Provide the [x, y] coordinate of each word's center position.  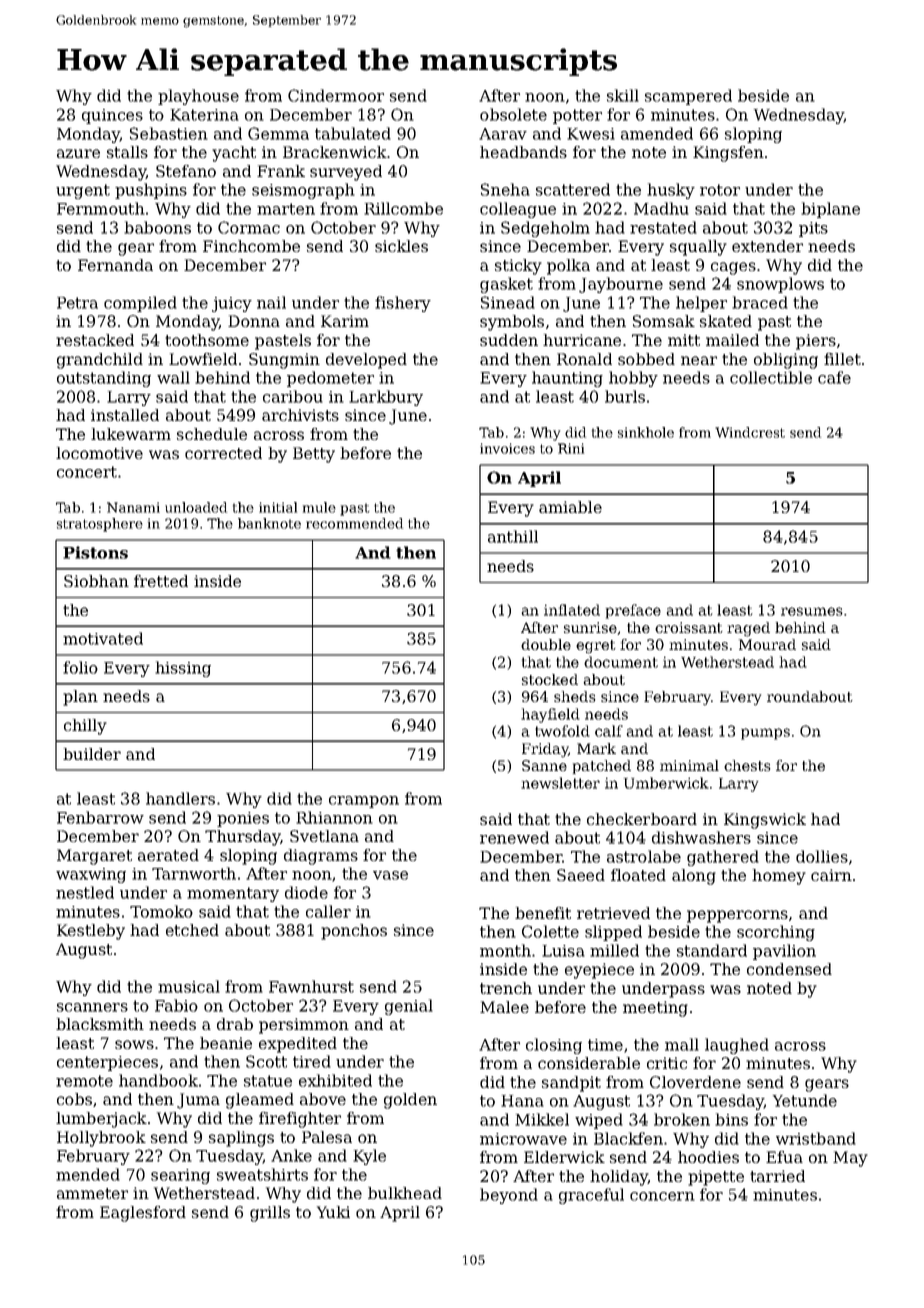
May [850, 1159]
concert [87, 472]
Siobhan [96, 581]
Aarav [503, 134]
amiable [570, 507]
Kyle [369, 1157]
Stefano [186, 171]
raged [748, 629]
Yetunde [805, 1100]
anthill [513, 536]
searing [180, 1176]
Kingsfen [728, 154]
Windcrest [750, 432]
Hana [522, 1101]
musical [189, 986]
